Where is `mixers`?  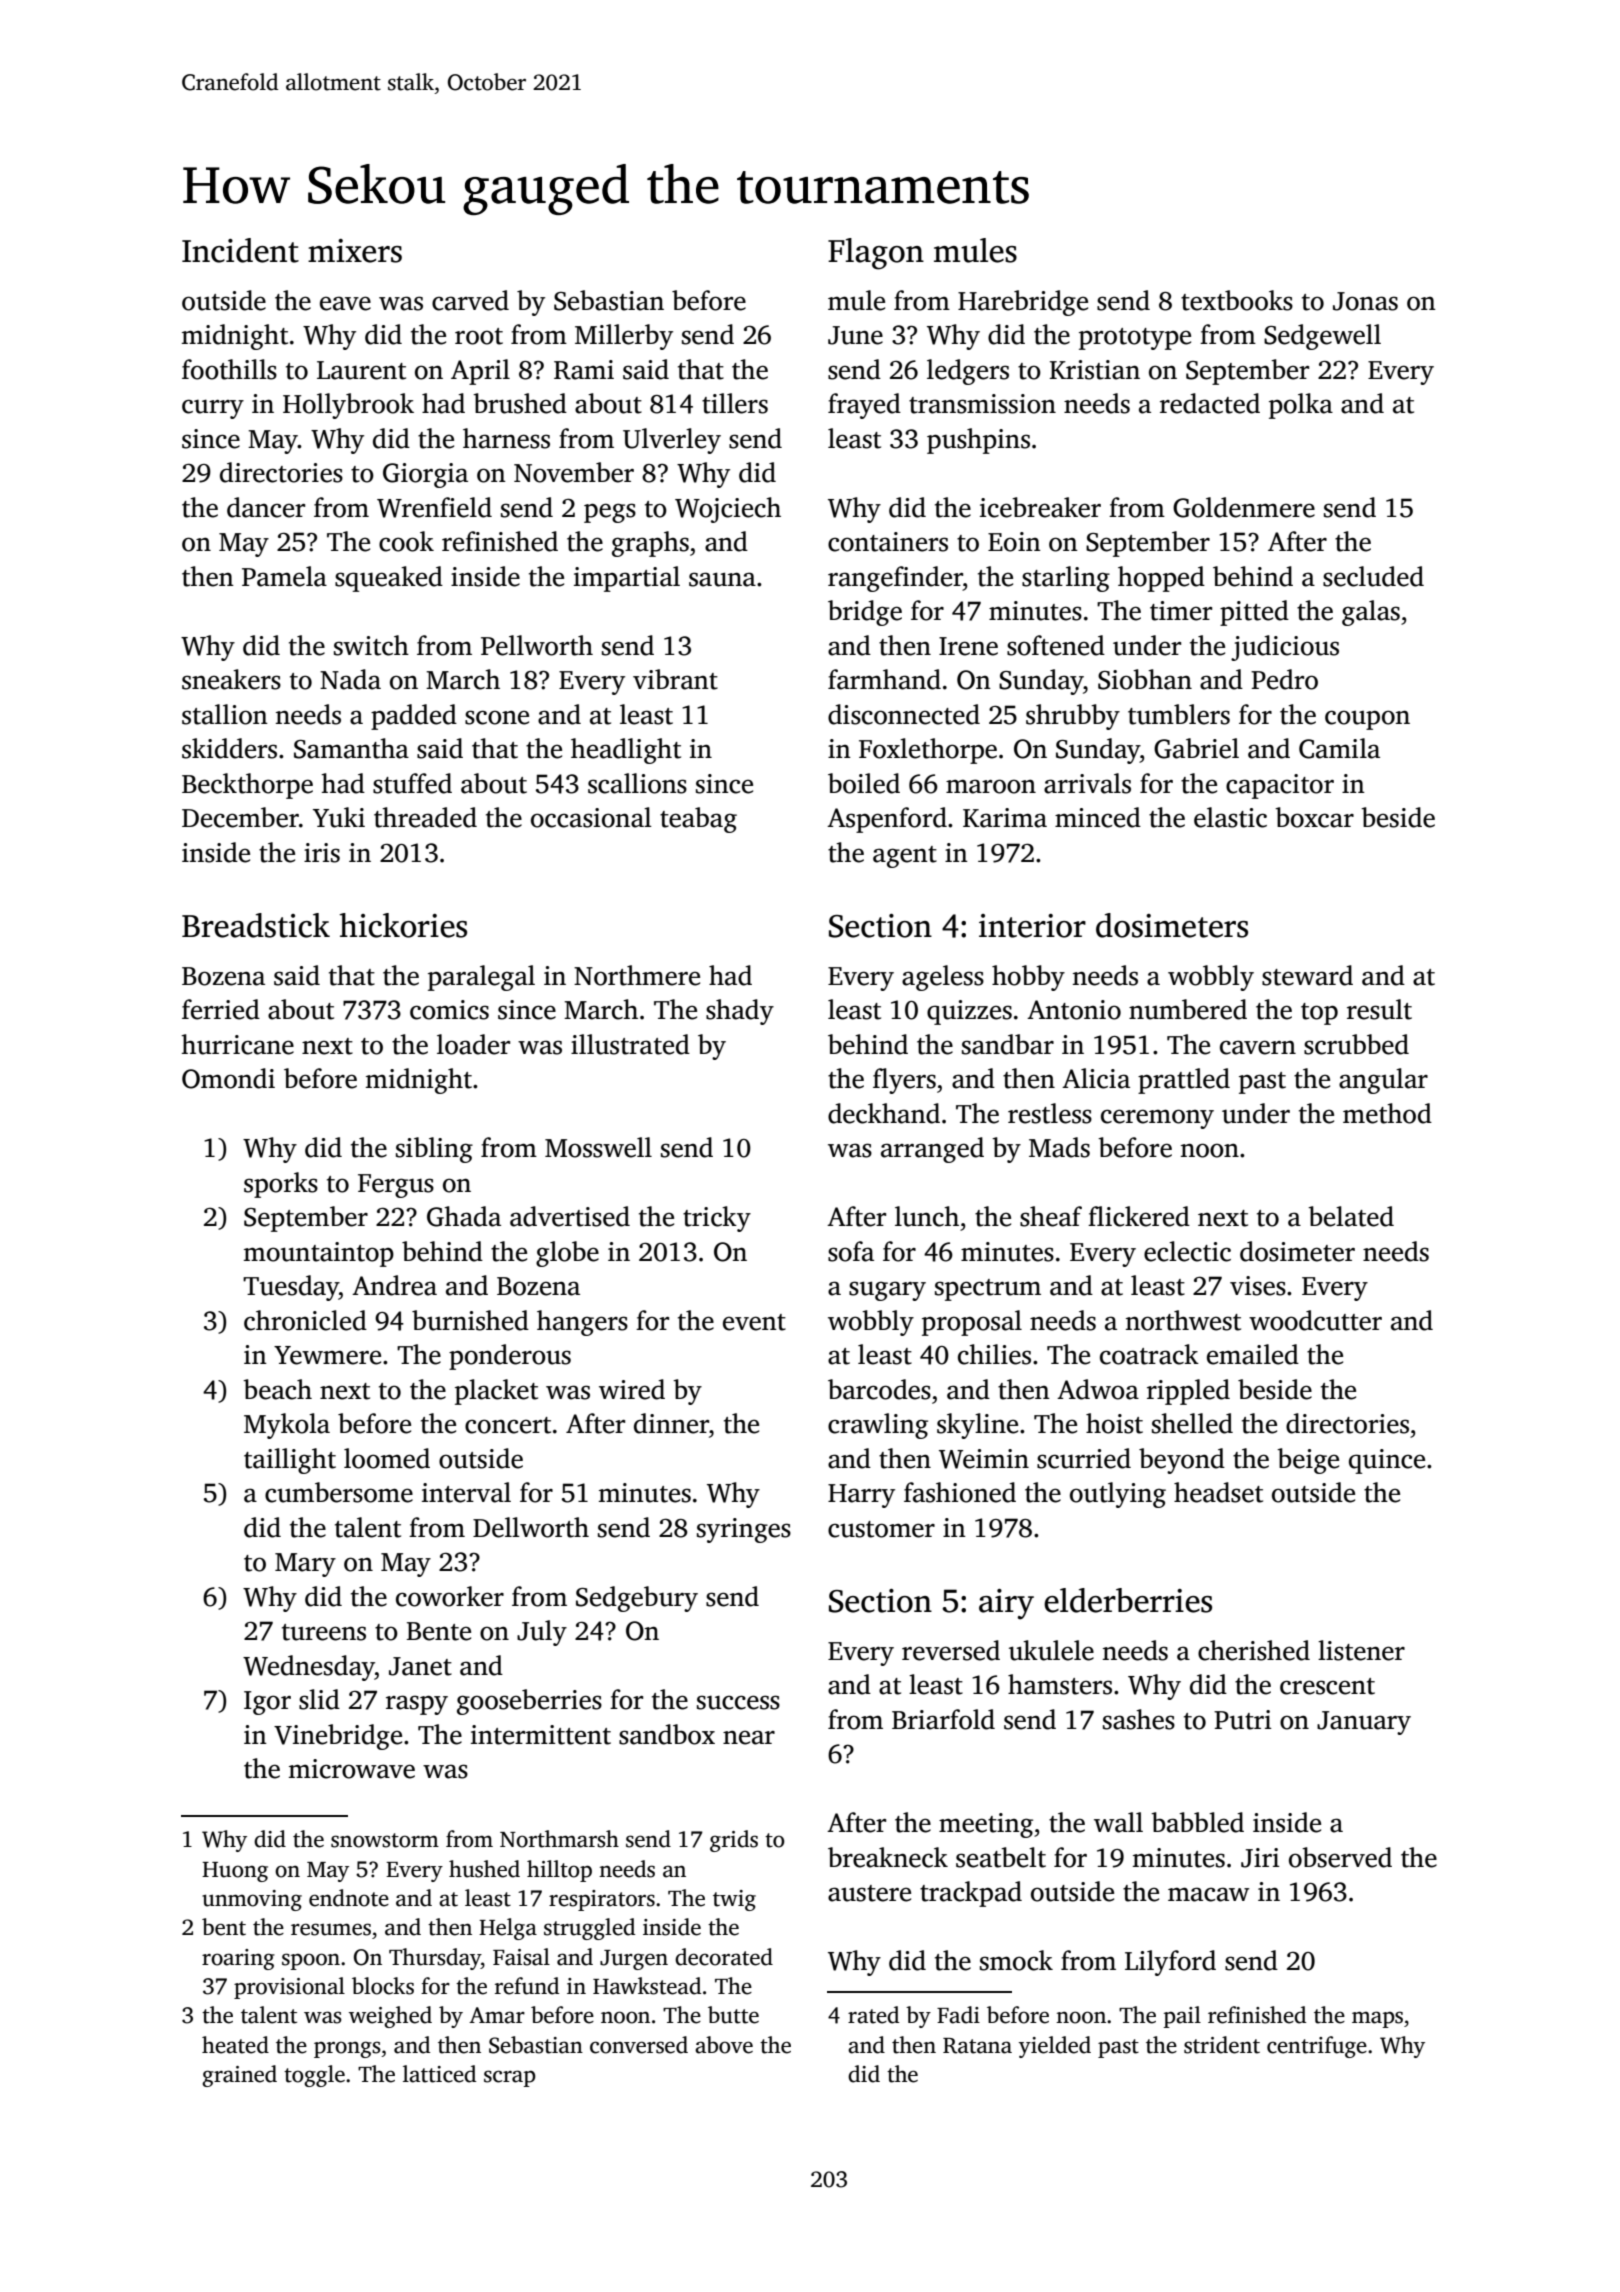
mixers is located at coordinates (355, 251).
